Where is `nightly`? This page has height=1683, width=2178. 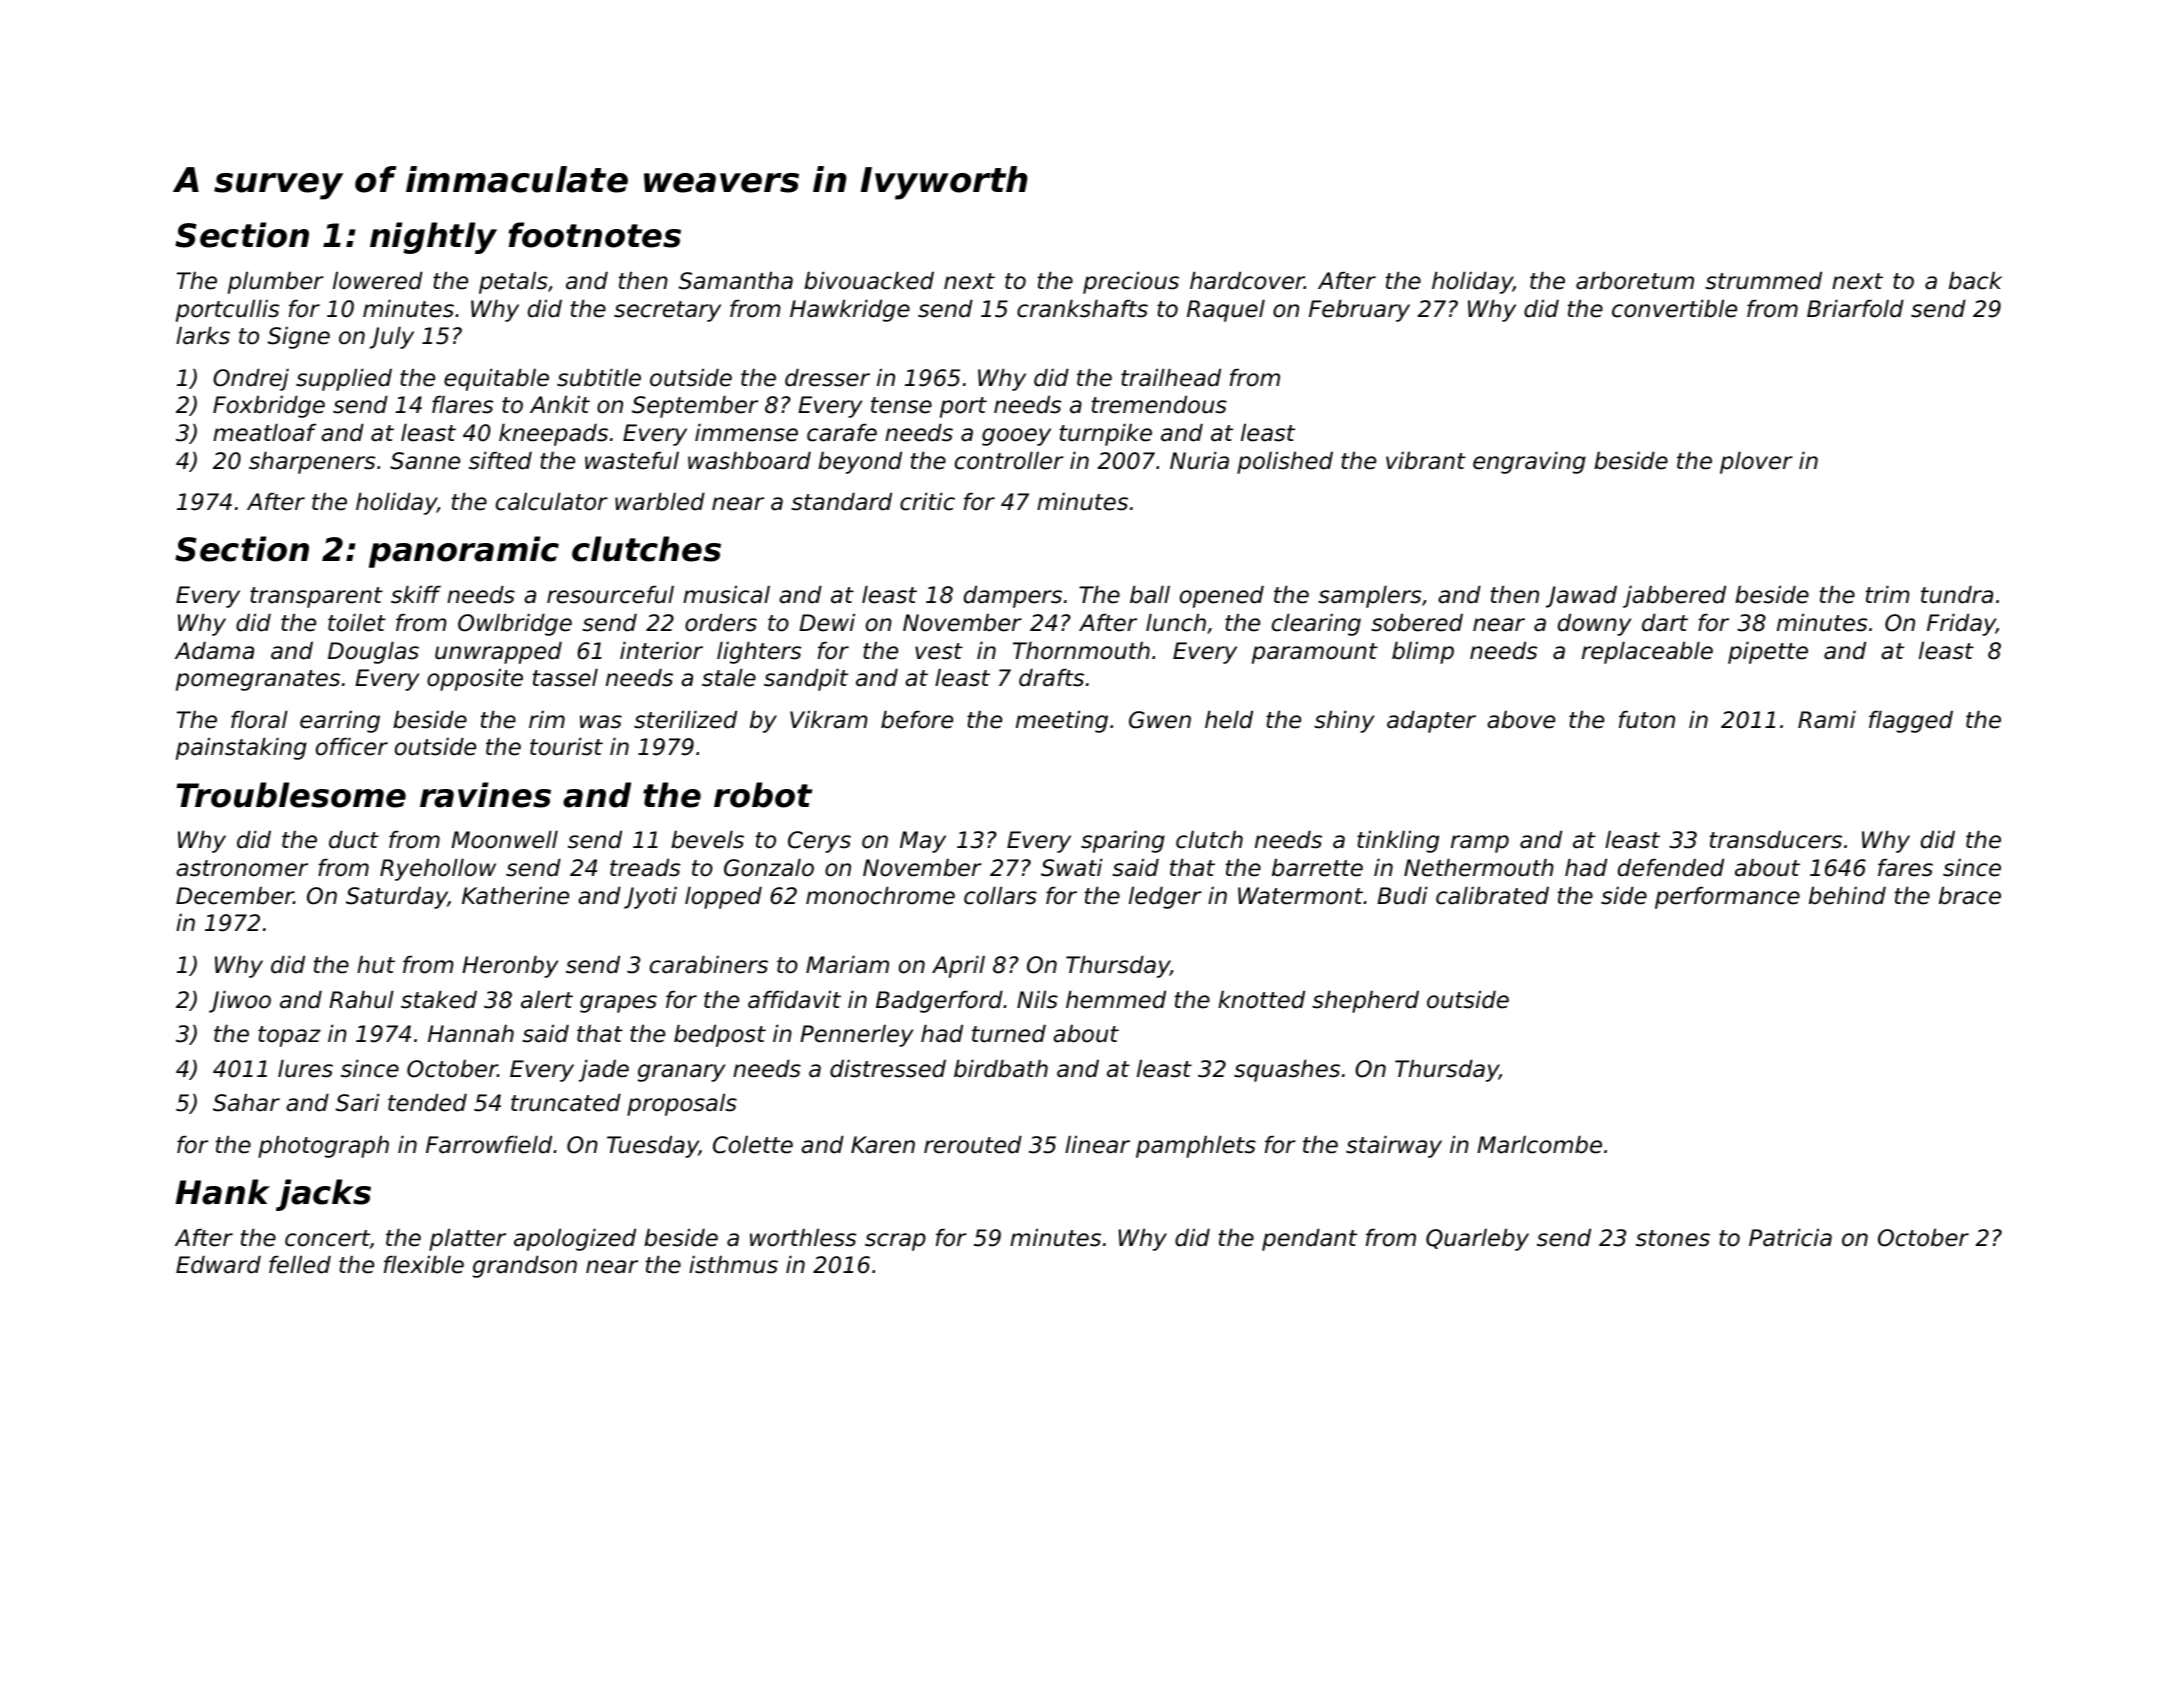
nightly is located at coordinates (433, 238).
